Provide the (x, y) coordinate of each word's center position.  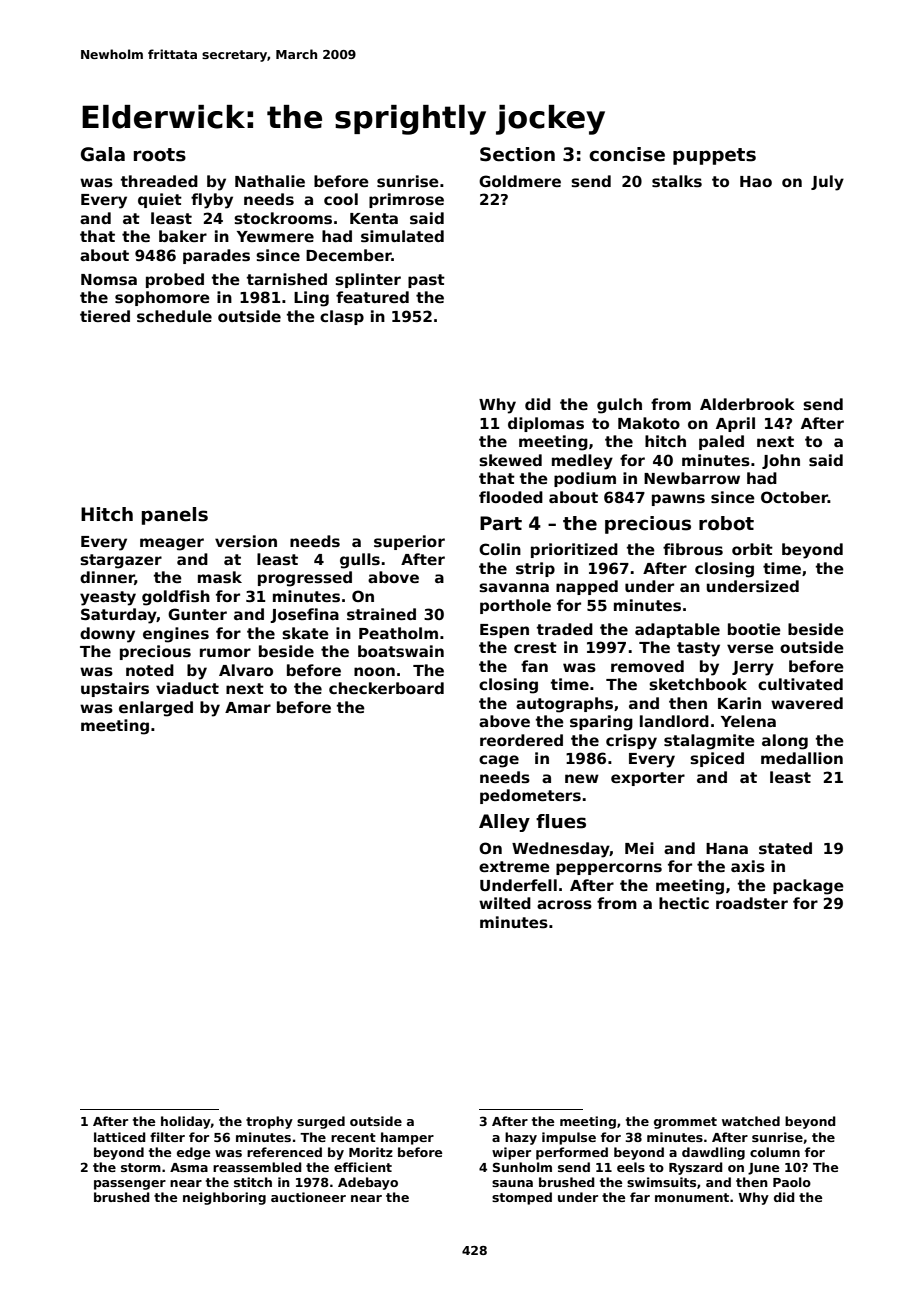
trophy (269, 1122)
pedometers (530, 796)
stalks (677, 181)
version (246, 541)
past (426, 281)
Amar (248, 707)
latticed (120, 1137)
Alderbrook (747, 404)
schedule (174, 316)
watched (751, 1121)
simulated (402, 236)
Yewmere (275, 236)
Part (501, 523)
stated (785, 848)
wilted (505, 903)
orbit (752, 549)
